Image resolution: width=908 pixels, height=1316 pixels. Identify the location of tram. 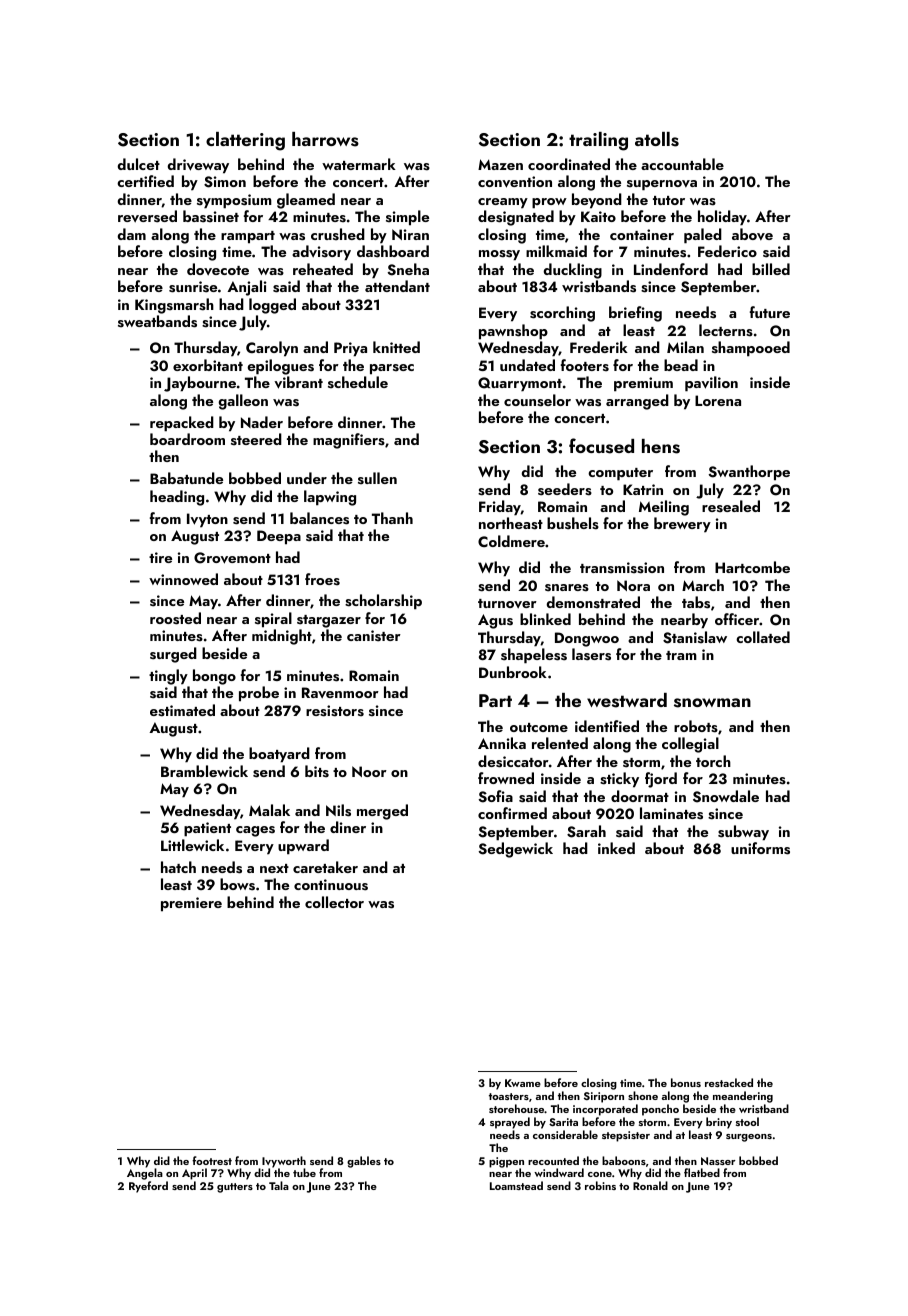
(681, 655).
